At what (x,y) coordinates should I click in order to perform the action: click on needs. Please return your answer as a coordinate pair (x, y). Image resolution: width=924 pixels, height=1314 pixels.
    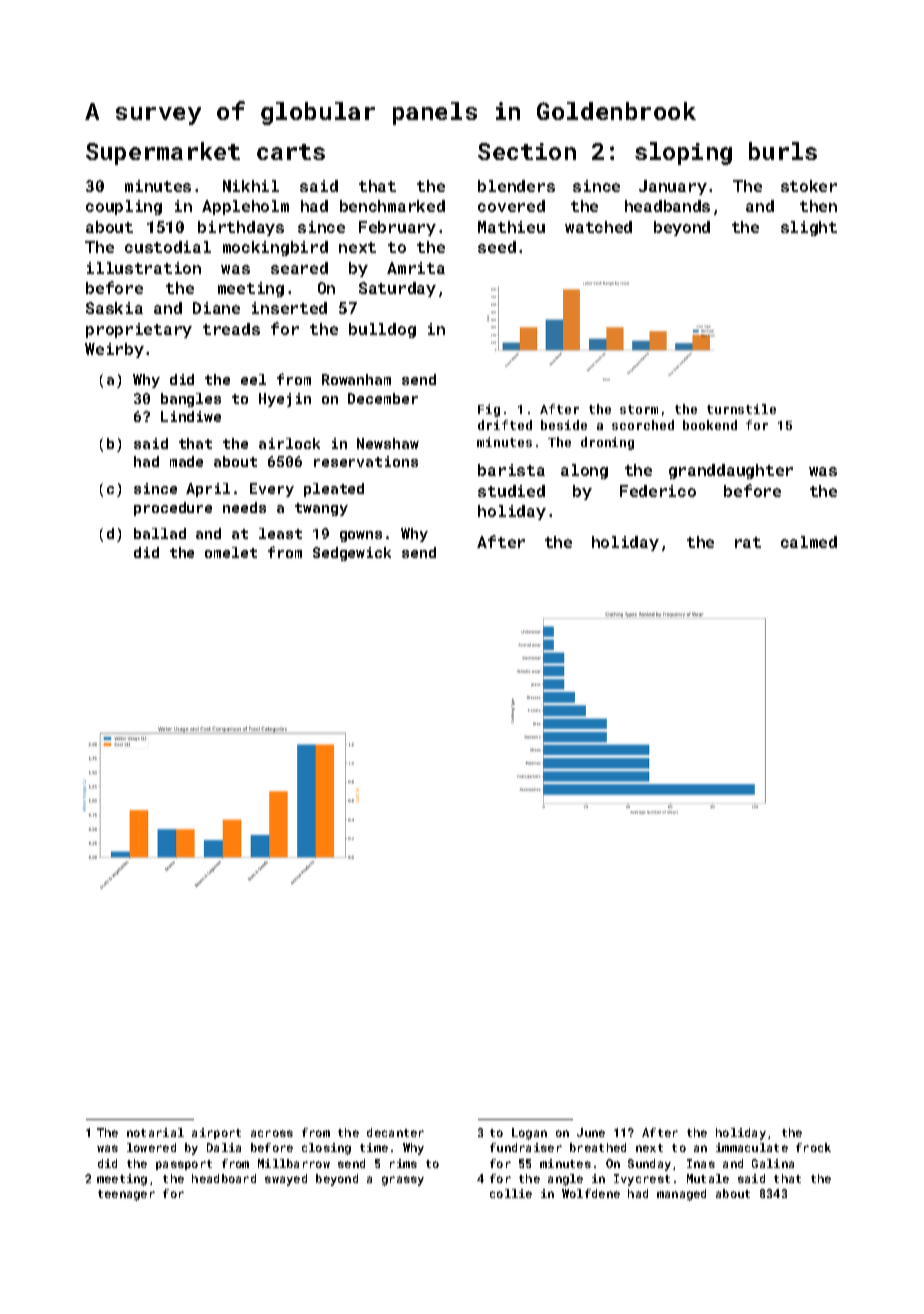
    Looking at the image, I should click on (244, 507).
